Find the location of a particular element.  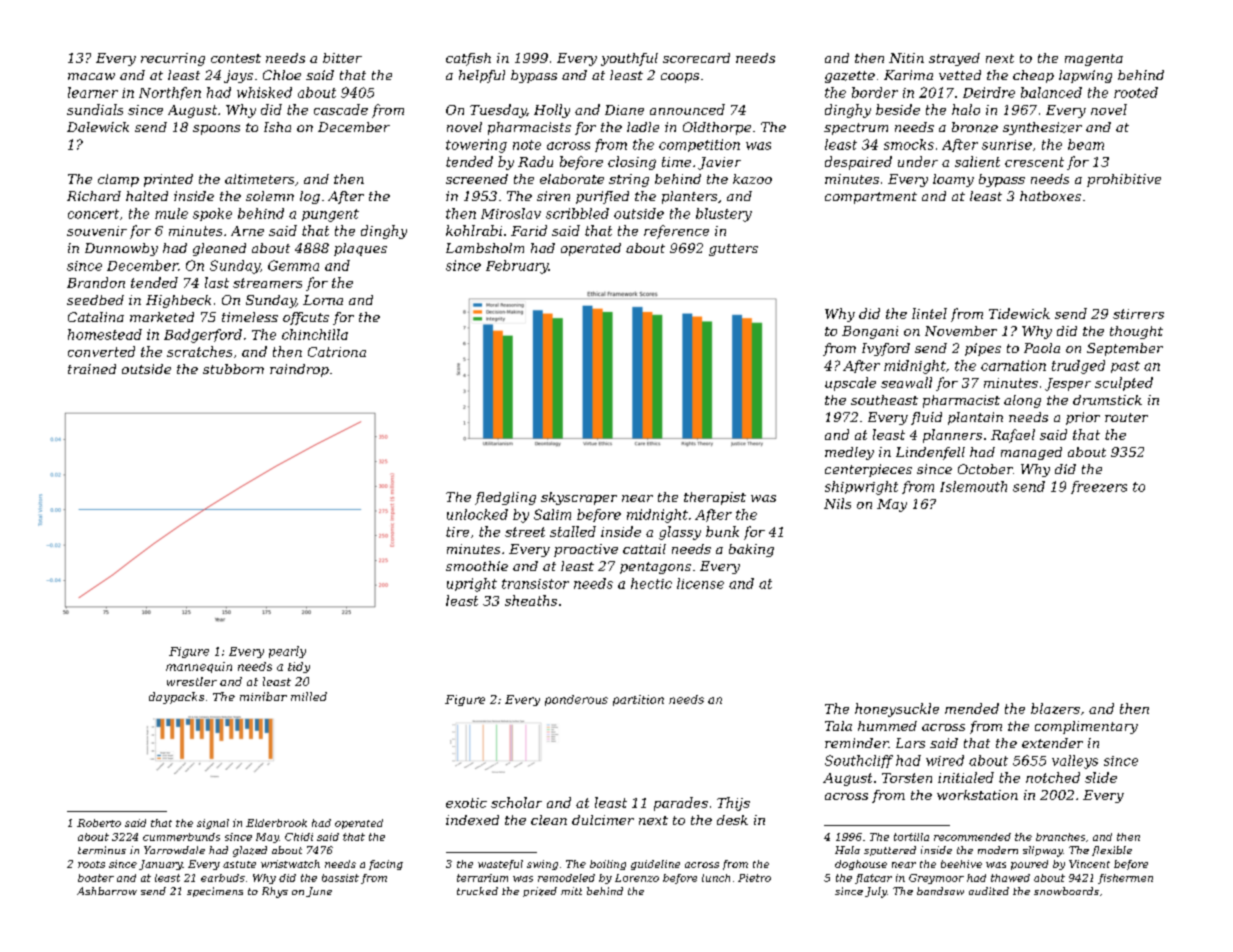

printed is located at coordinates (168, 180).
